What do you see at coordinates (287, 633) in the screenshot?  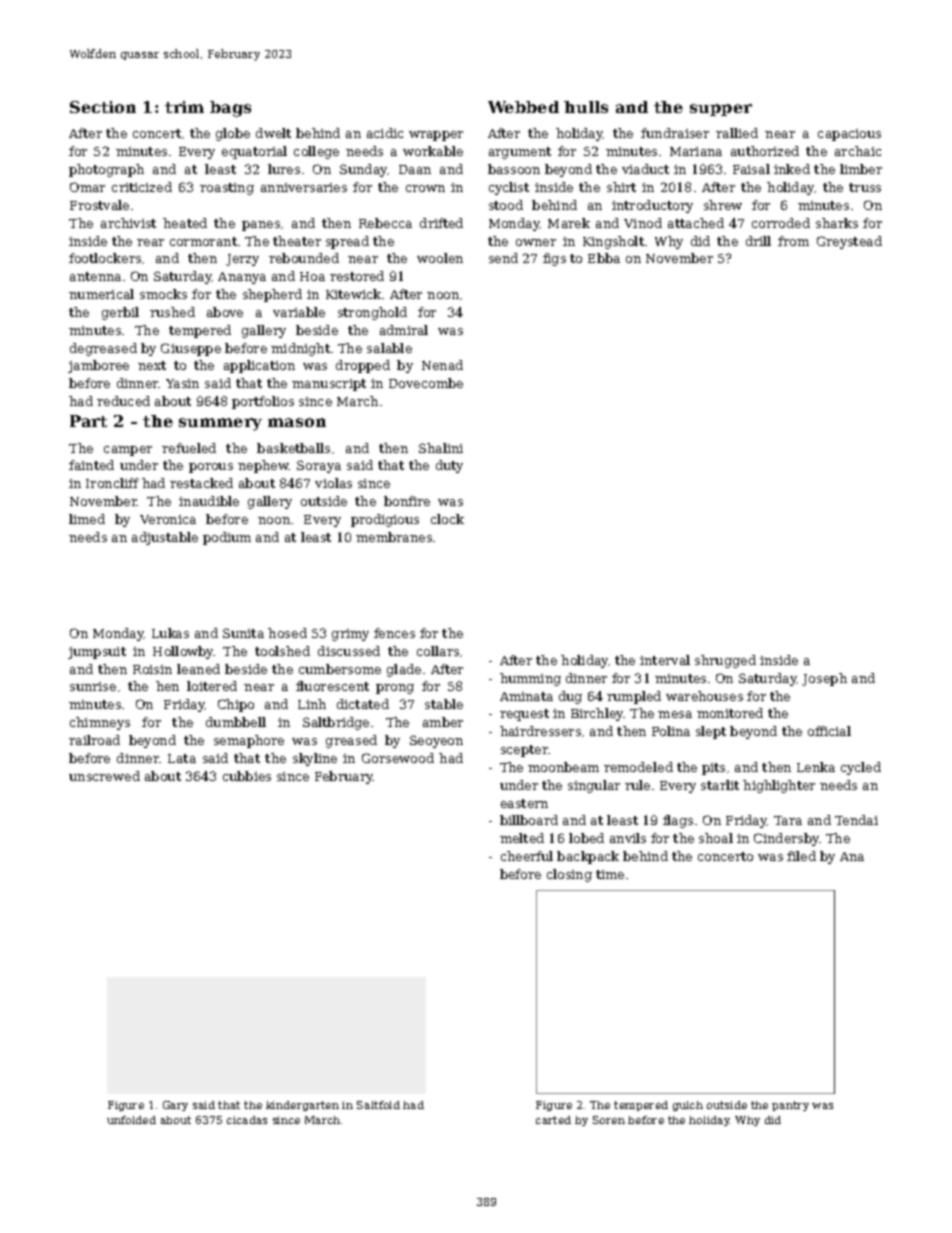 I see `hosed` at bounding box center [287, 633].
